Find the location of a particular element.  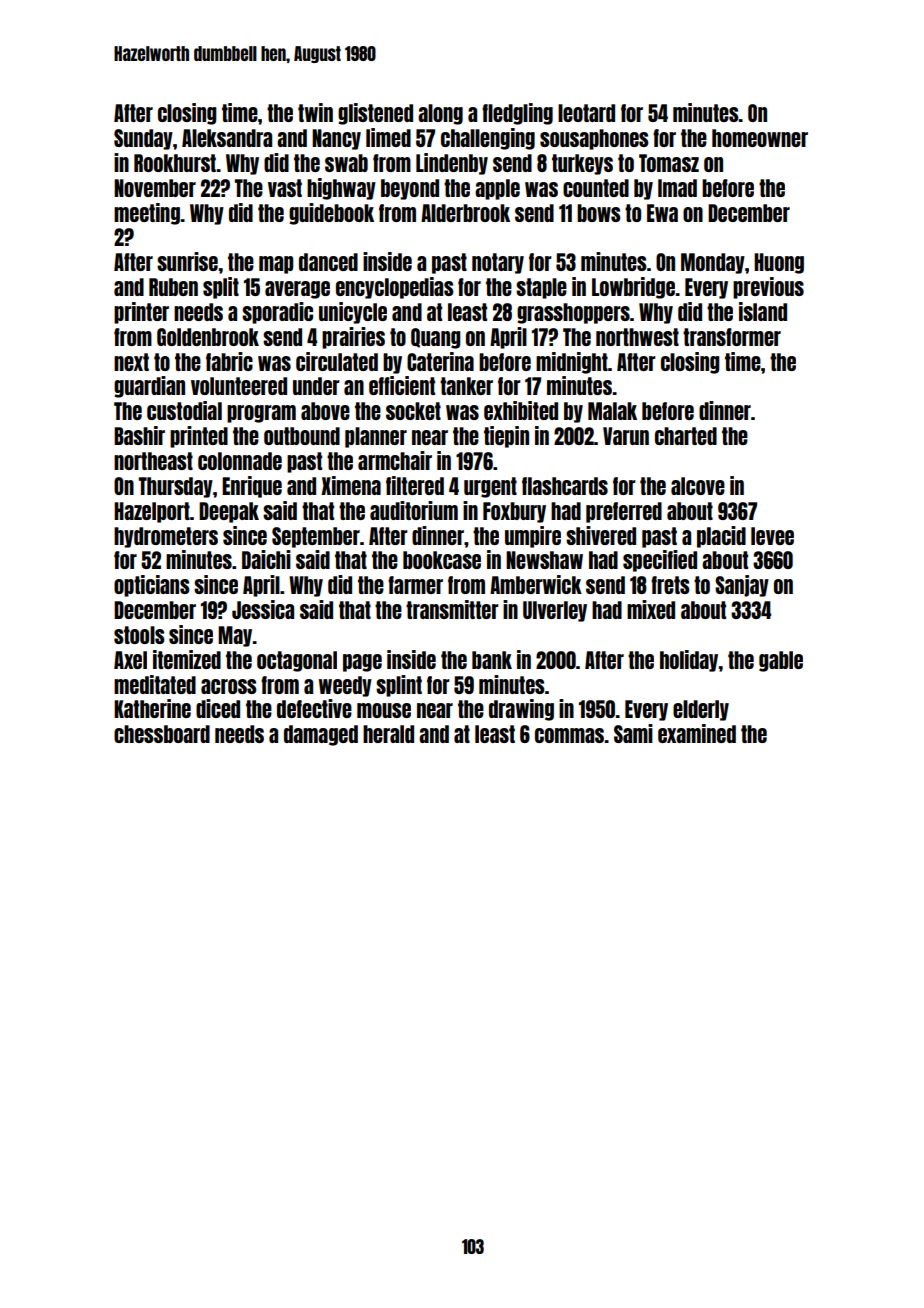

Sunday is located at coordinates (143, 139).
